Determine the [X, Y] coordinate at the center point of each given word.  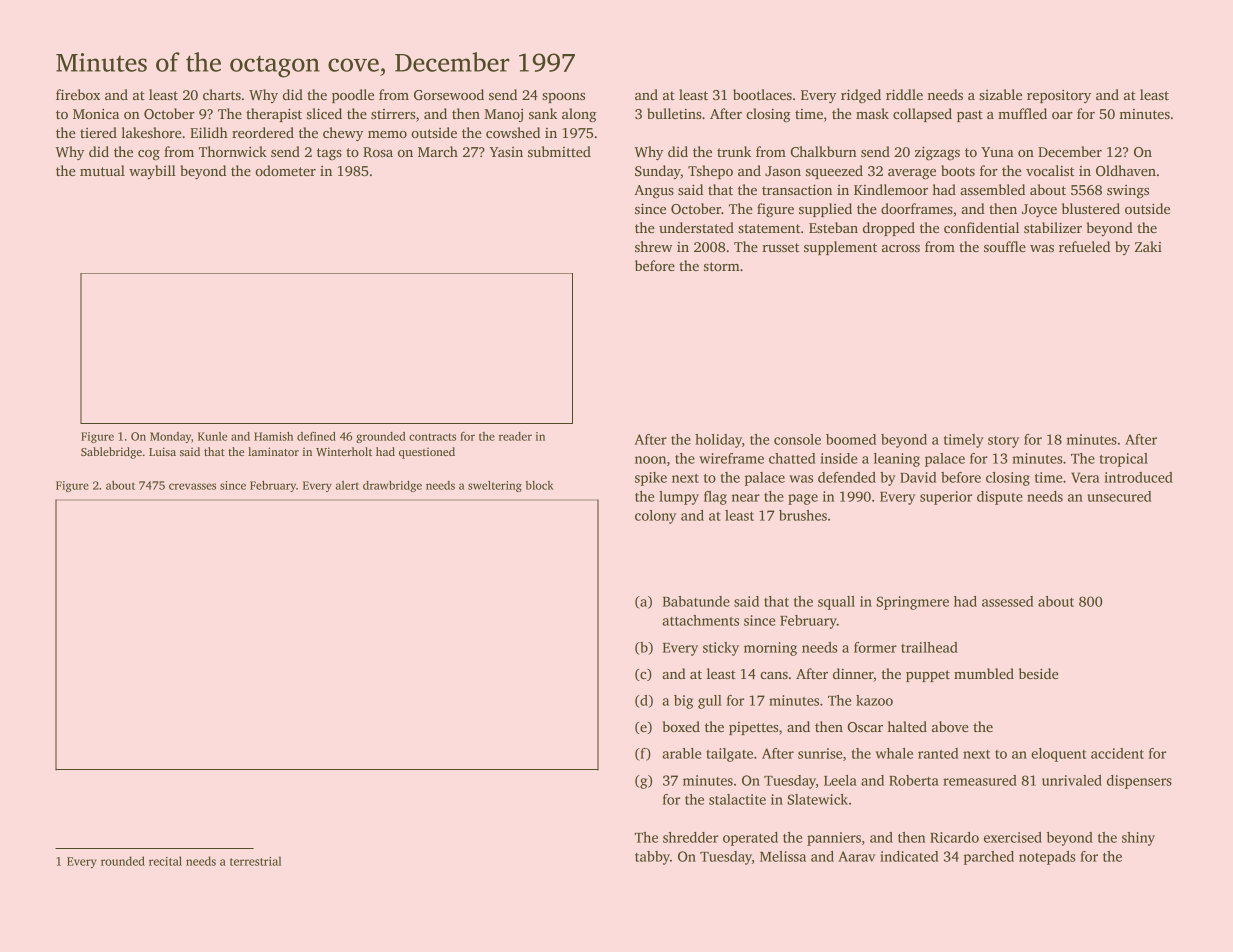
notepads [1047, 858]
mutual [102, 170]
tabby [652, 858]
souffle [1005, 246]
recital [165, 861]
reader [515, 436]
